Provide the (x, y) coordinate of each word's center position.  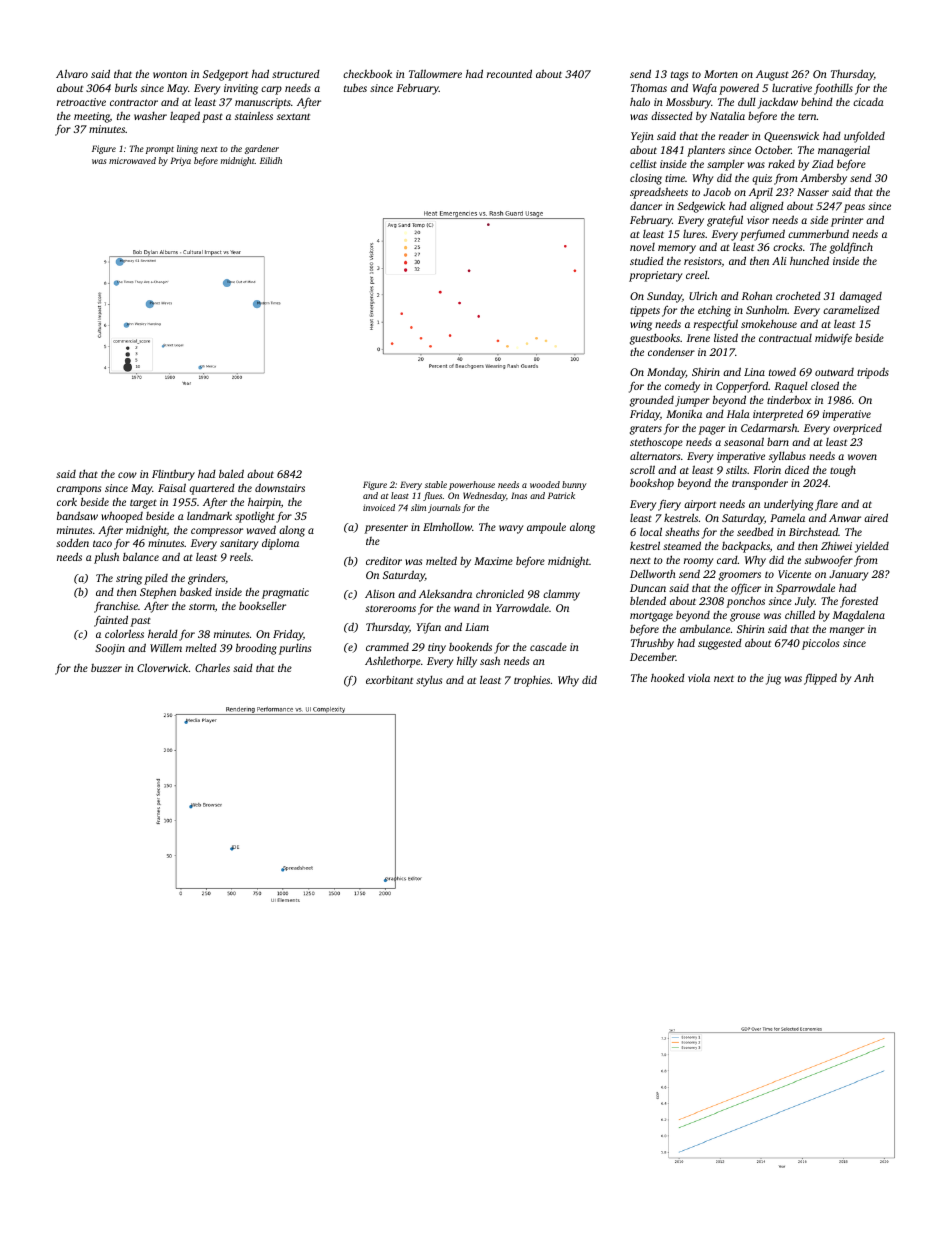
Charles (212, 667)
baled (231, 473)
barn (778, 441)
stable (436, 484)
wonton (170, 74)
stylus (429, 681)
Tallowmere (435, 73)
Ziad (823, 164)
